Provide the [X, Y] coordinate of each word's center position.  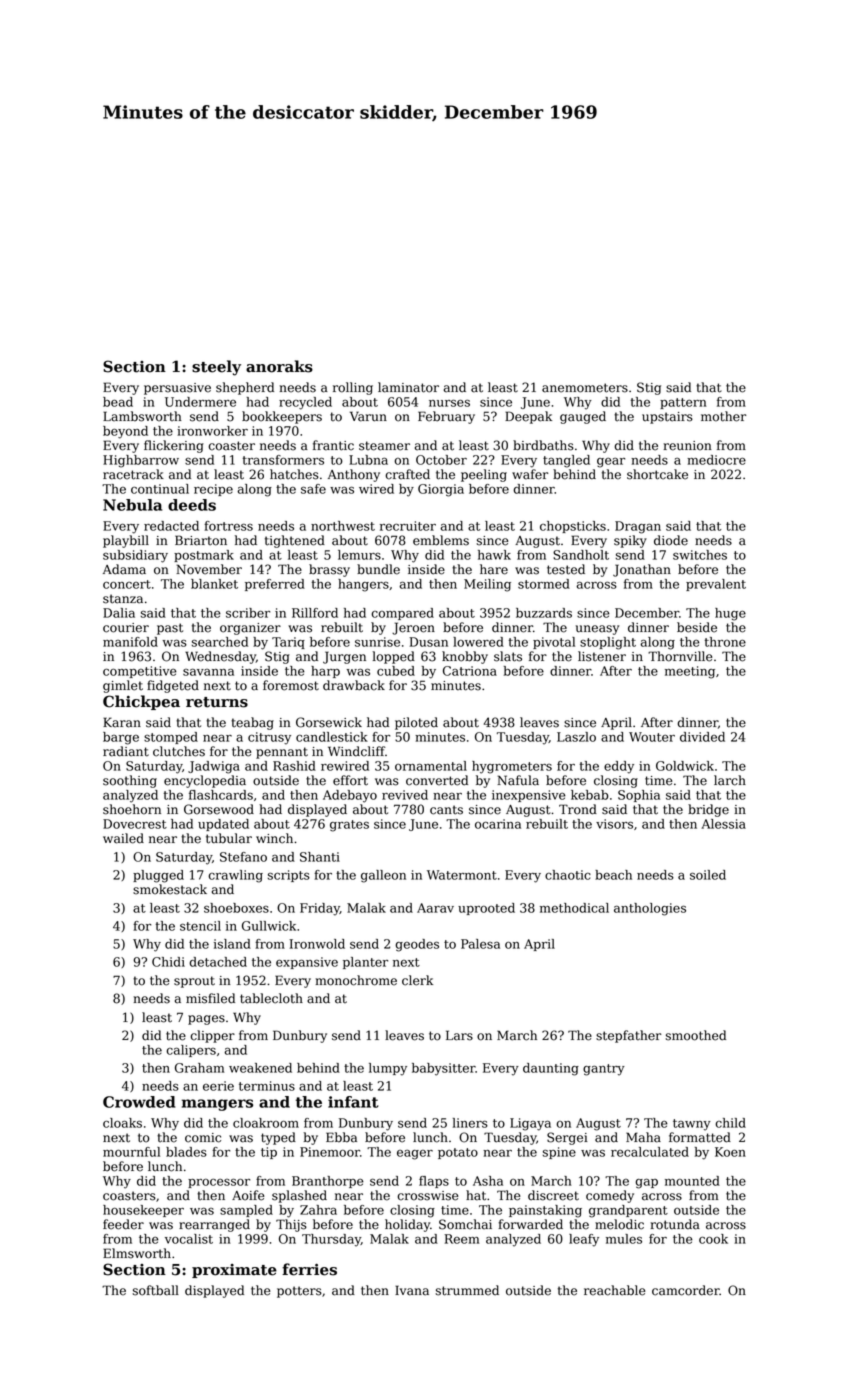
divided [702, 737]
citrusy [269, 738]
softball [156, 1290]
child [730, 1123]
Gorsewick [329, 722]
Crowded [139, 1102]
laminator [408, 387]
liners [470, 1123]
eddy [619, 767]
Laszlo [576, 737]
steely [216, 368]
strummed [467, 1290]
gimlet [123, 686]
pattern [683, 403]
